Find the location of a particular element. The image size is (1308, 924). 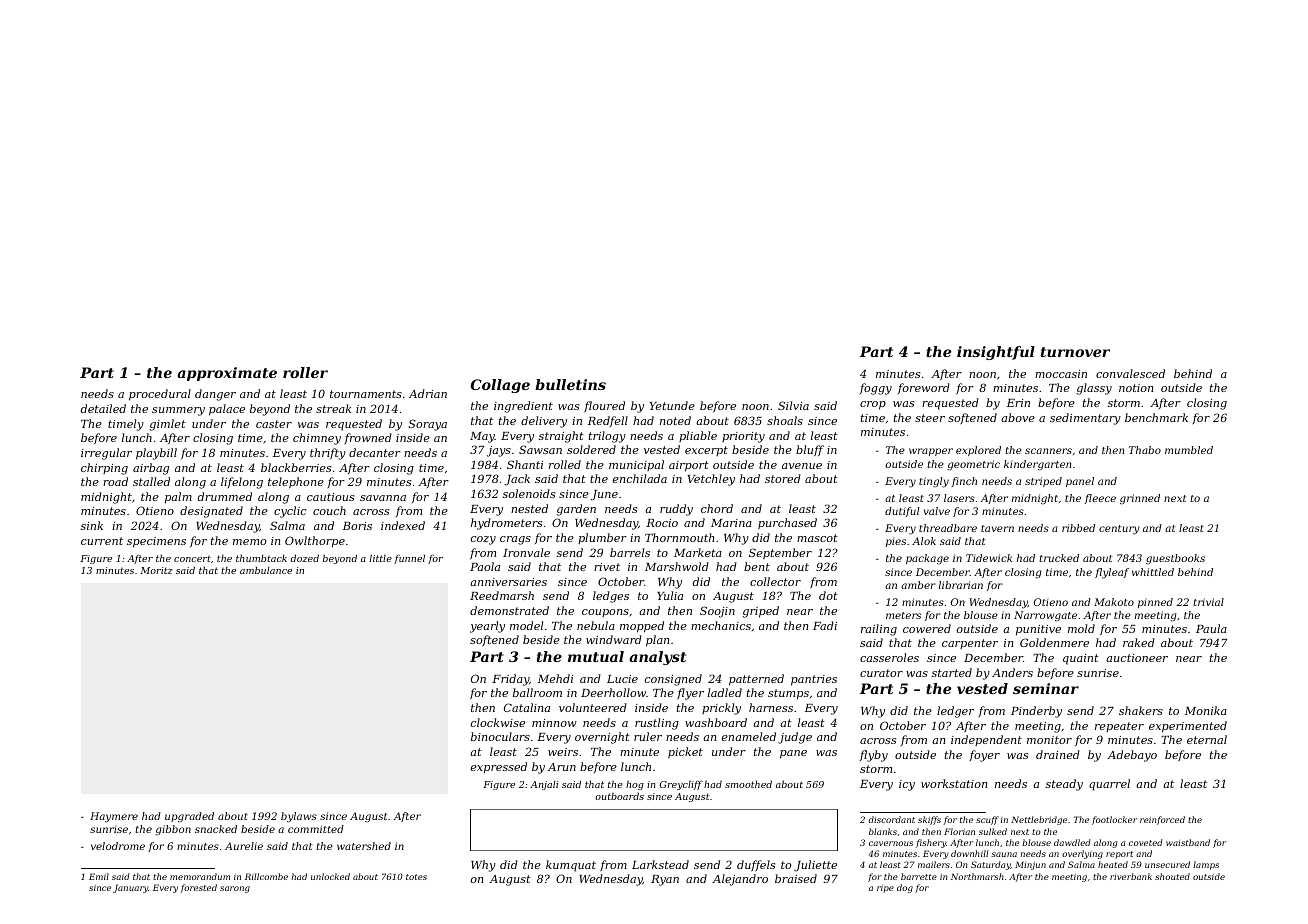

braised is located at coordinates (796, 878).
